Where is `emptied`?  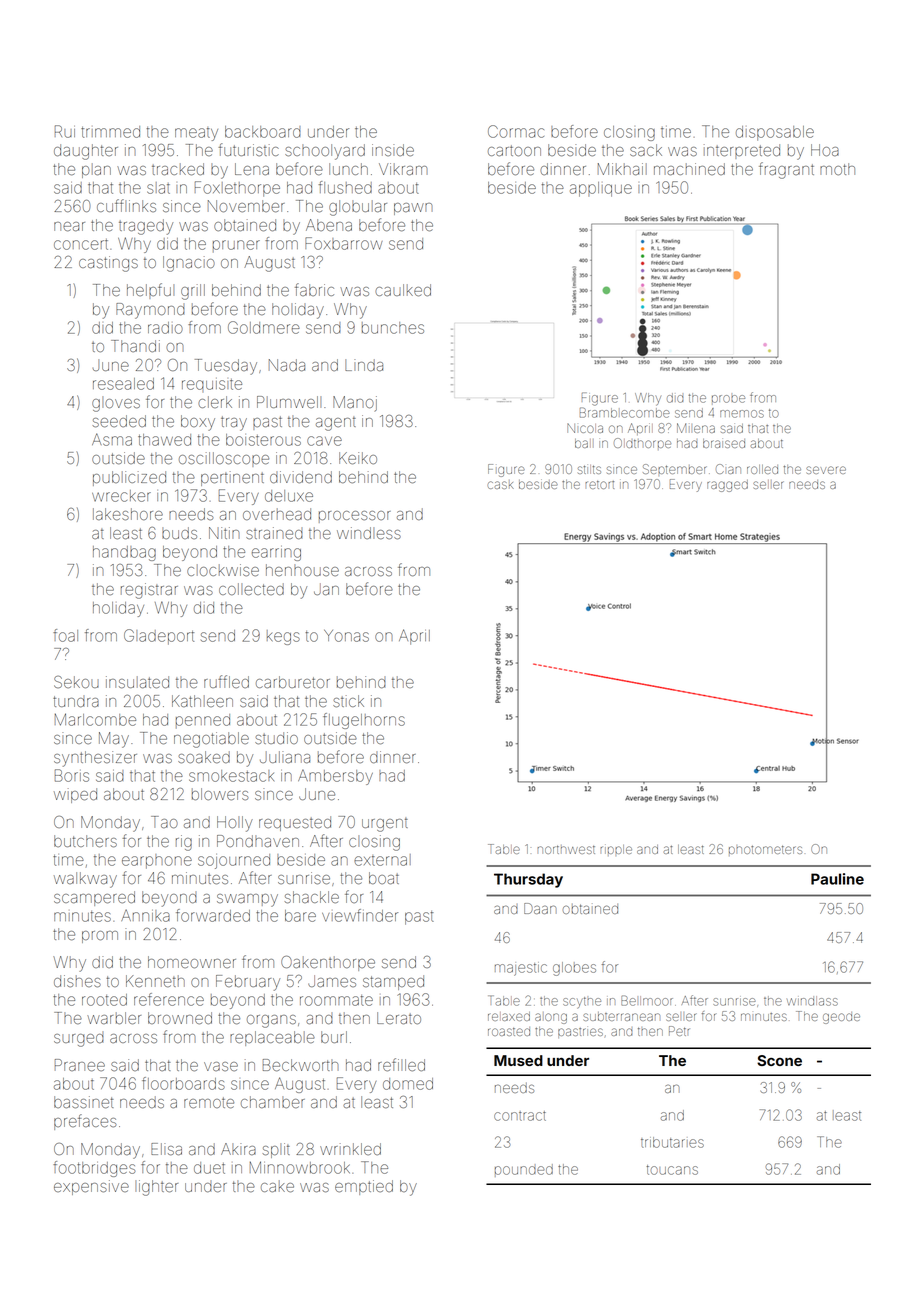
emptied is located at coordinates (364, 1187).
